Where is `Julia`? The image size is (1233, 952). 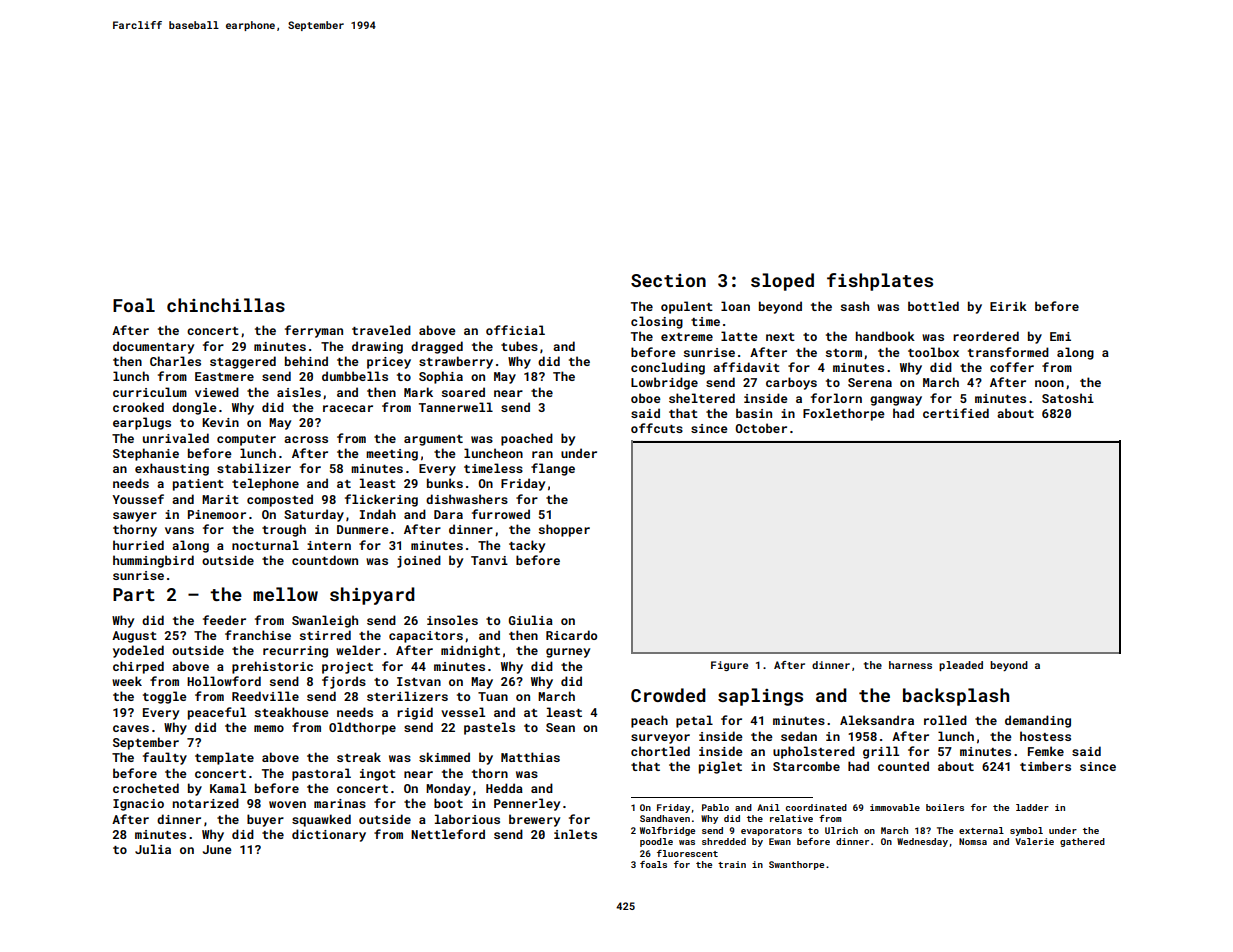
Julia is located at coordinates (153, 849).
